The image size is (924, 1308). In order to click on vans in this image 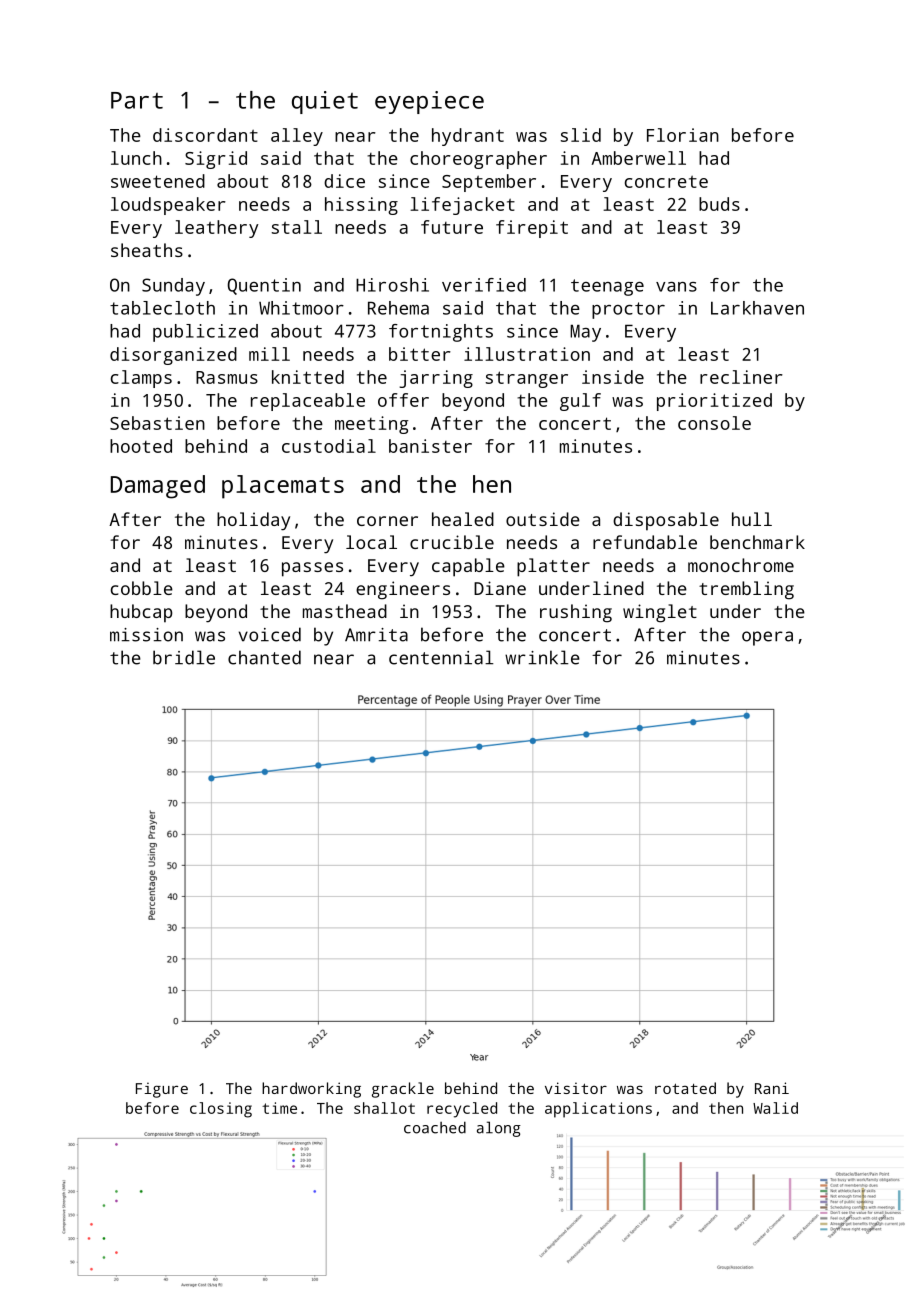, I will do `click(676, 287)`.
